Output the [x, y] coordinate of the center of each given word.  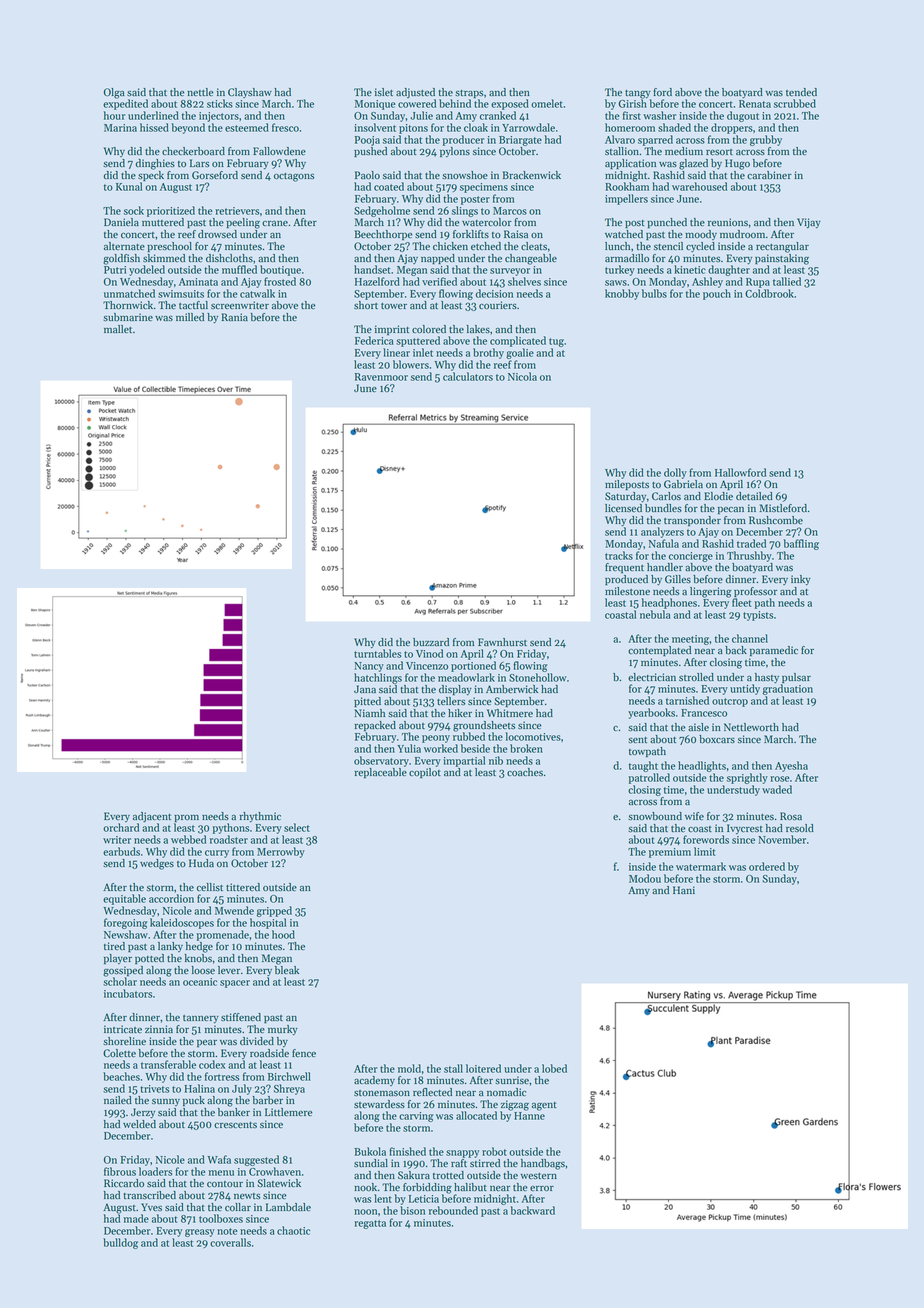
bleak [287, 970]
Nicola [522, 376]
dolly [675, 473]
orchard [121, 827]
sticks [220, 103]
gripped [274, 911]
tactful [193, 305]
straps [469, 94]
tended [801, 92]
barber [268, 1100]
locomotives [533, 736]
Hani [684, 890]
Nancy [369, 667]
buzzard [431, 642]
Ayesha [791, 766]
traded [751, 543]
